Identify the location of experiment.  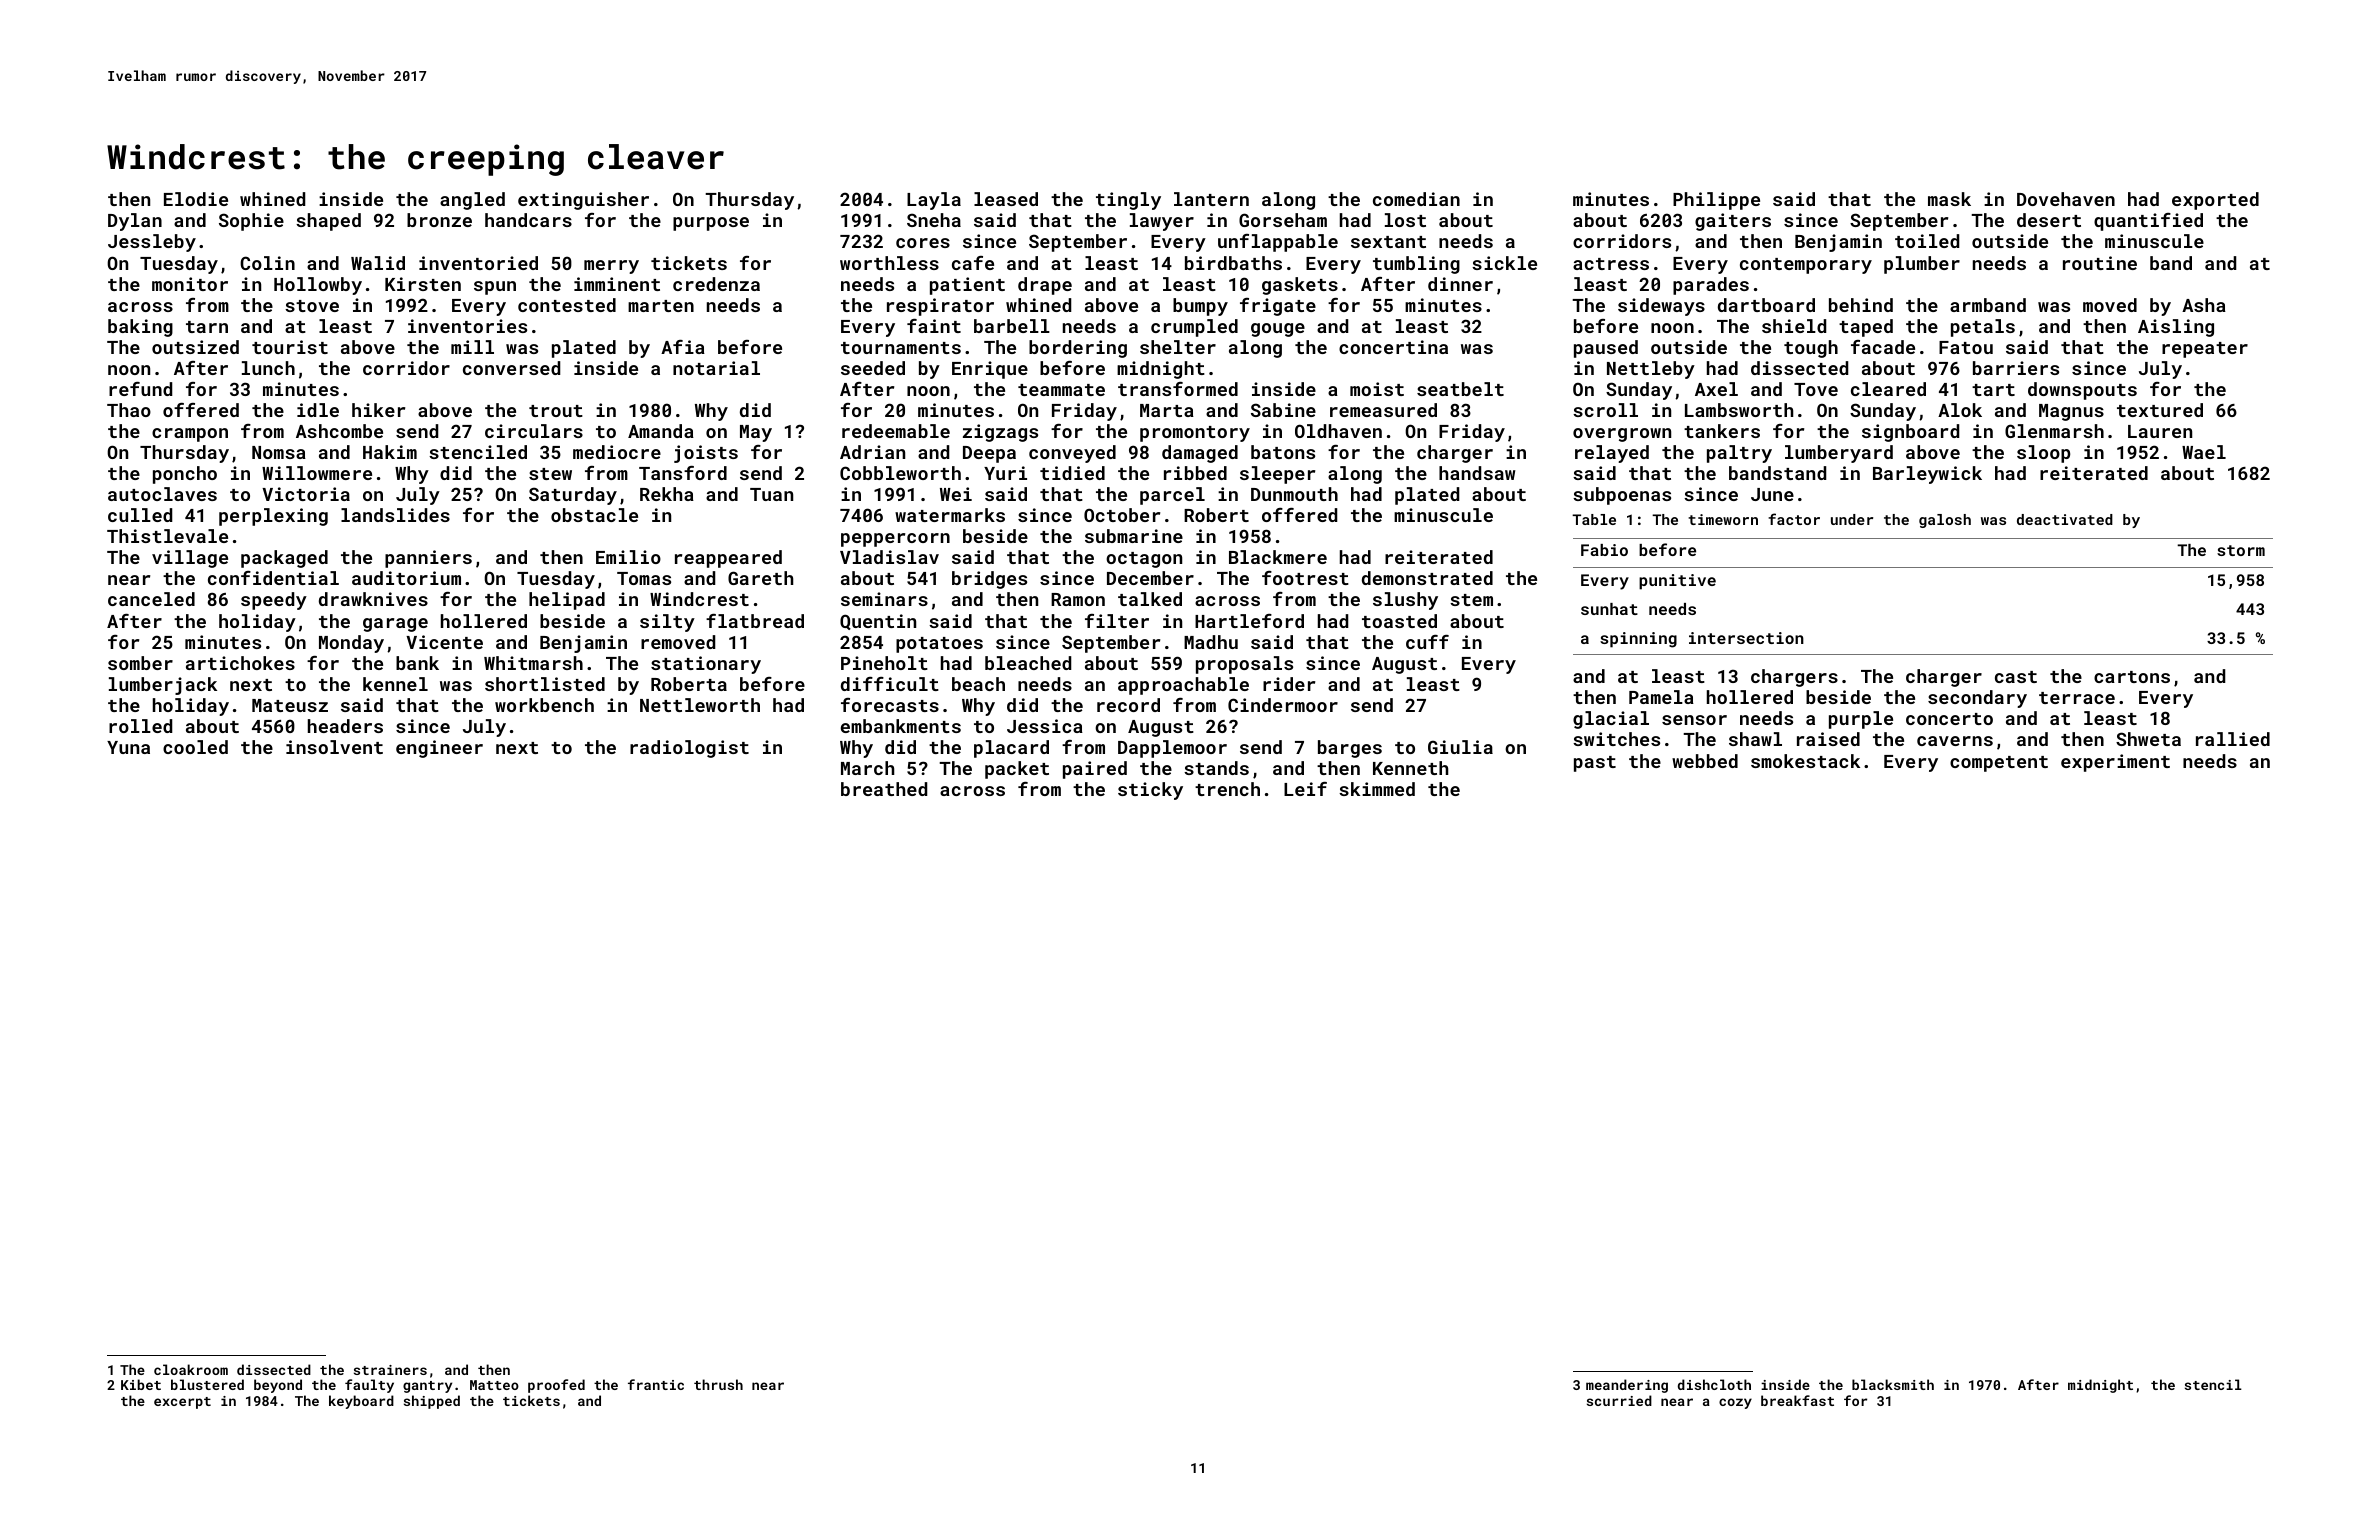
(2115, 763).
